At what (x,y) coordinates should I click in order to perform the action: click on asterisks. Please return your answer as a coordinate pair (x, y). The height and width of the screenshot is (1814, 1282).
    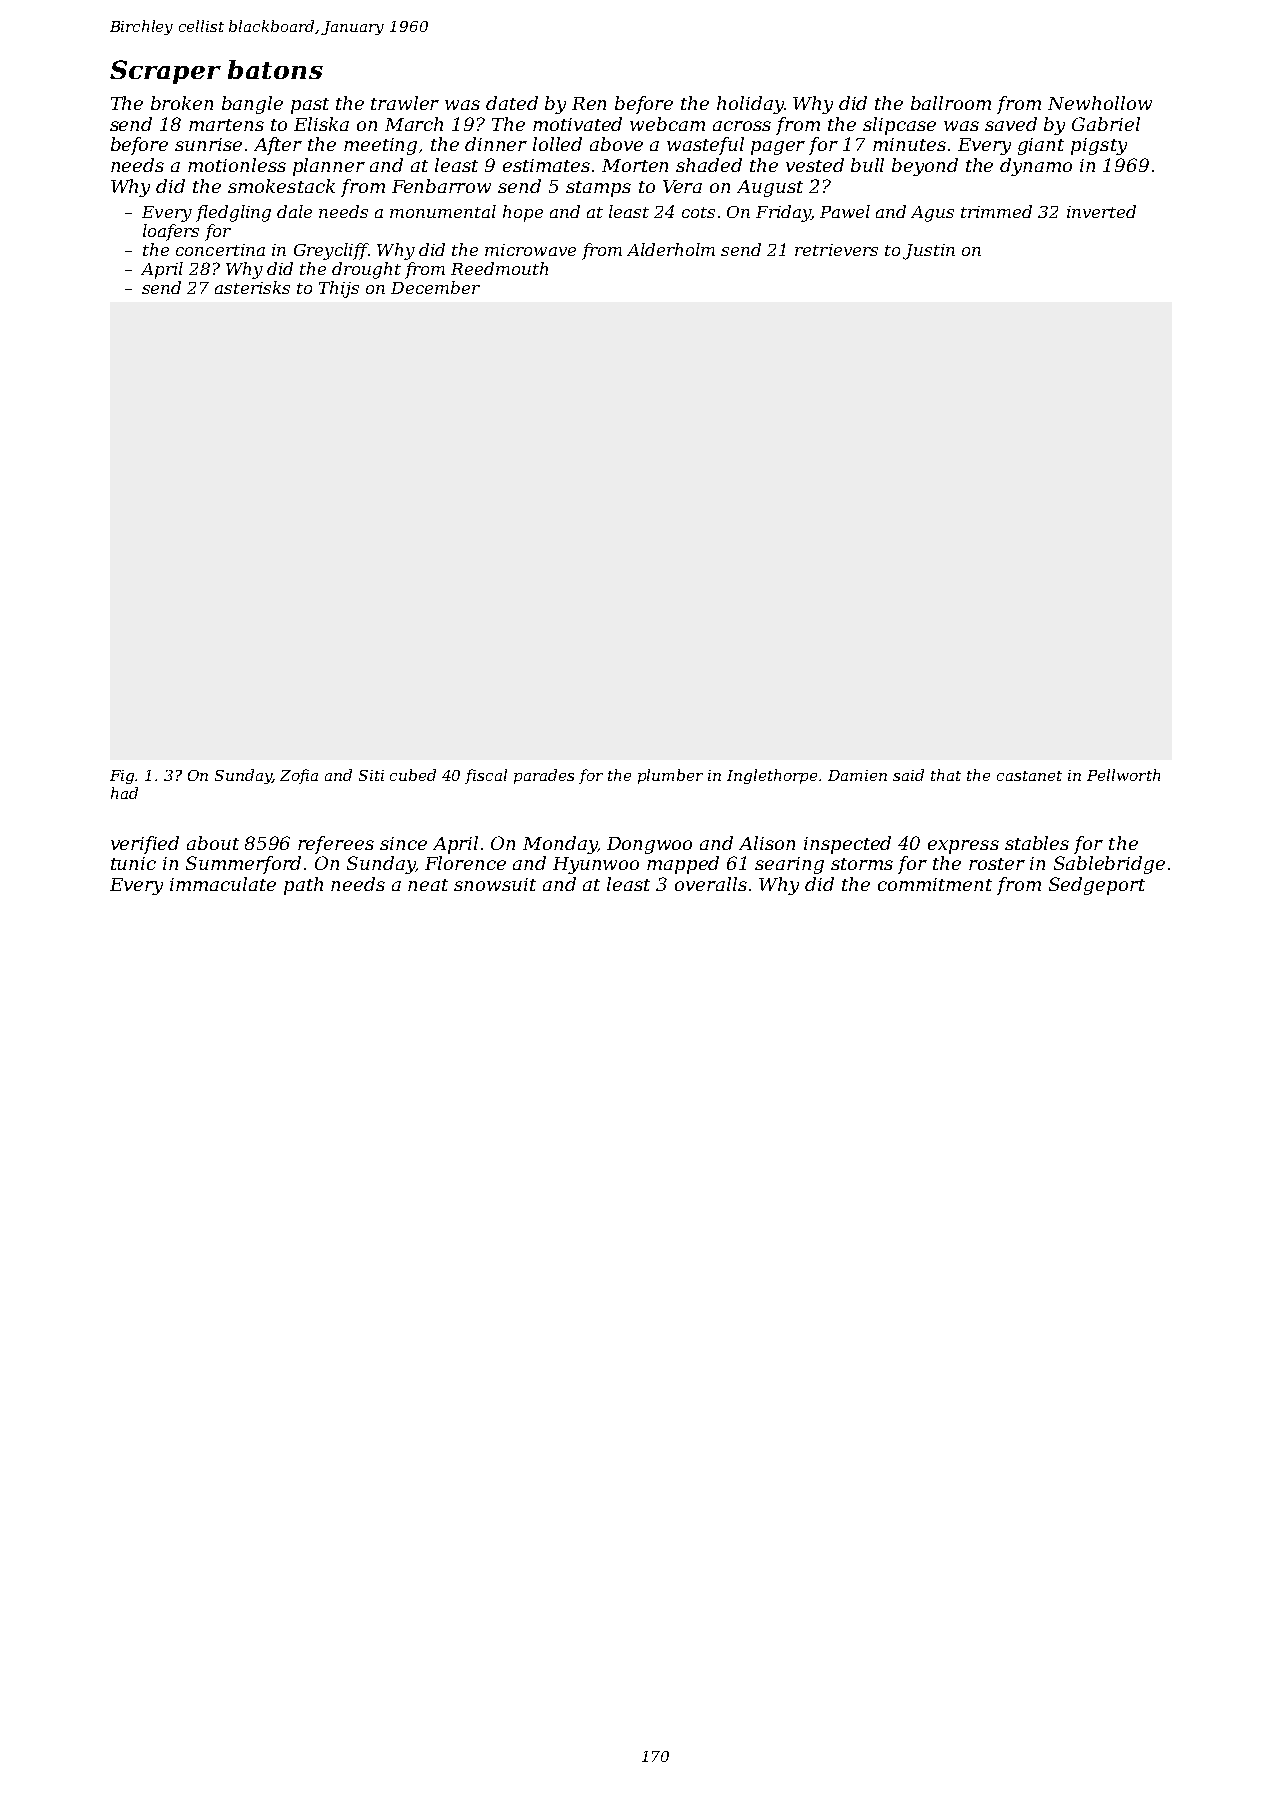
    Looking at the image, I should click on (252, 287).
